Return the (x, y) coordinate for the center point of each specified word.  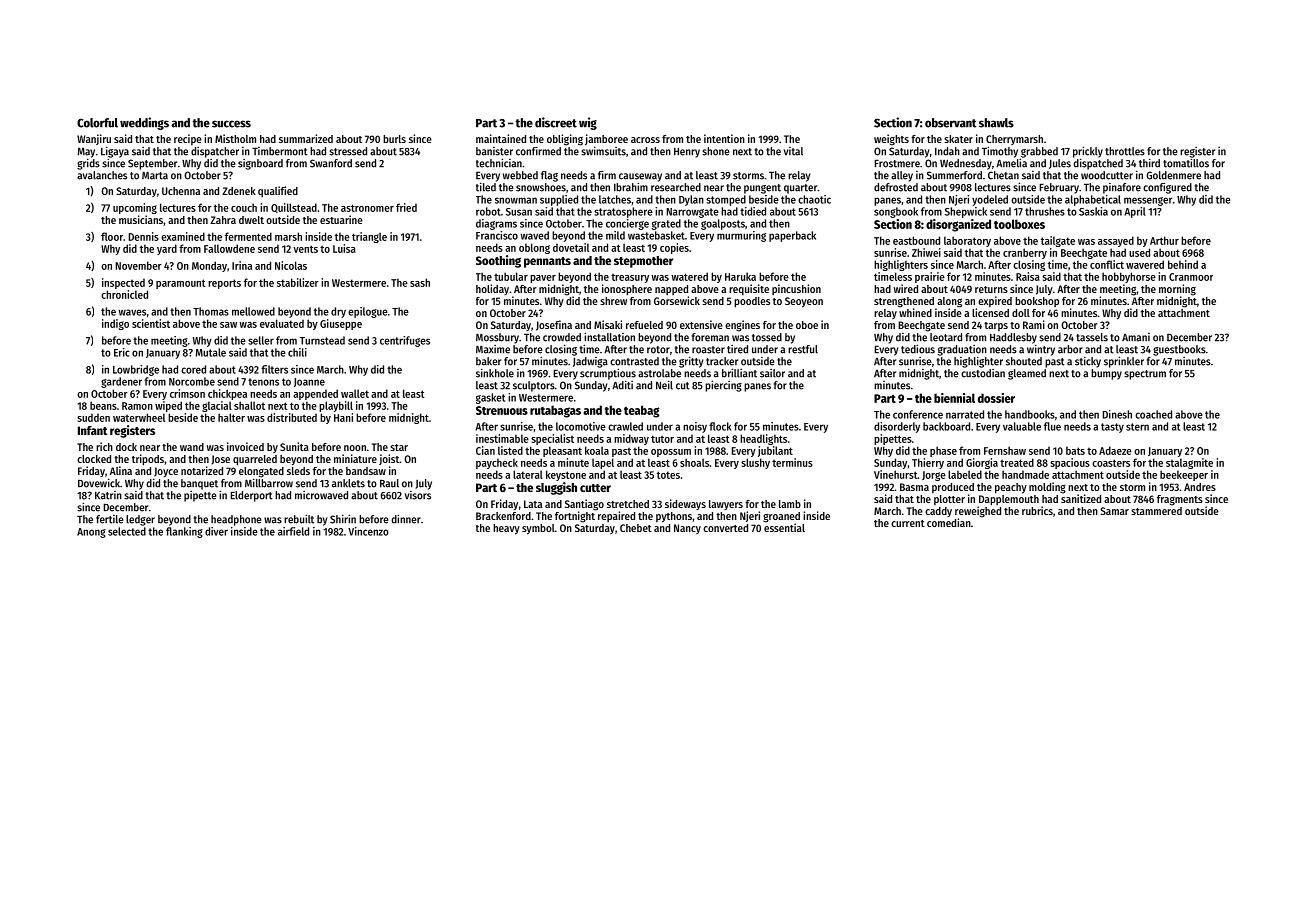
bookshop (1037, 302)
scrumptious (608, 374)
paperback (792, 236)
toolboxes (1019, 224)
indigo (115, 324)
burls (394, 139)
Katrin (108, 495)
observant (951, 123)
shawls (996, 123)
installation (609, 337)
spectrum (1145, 375)
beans (103, 405)
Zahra (223, 220)
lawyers (726, 505)
